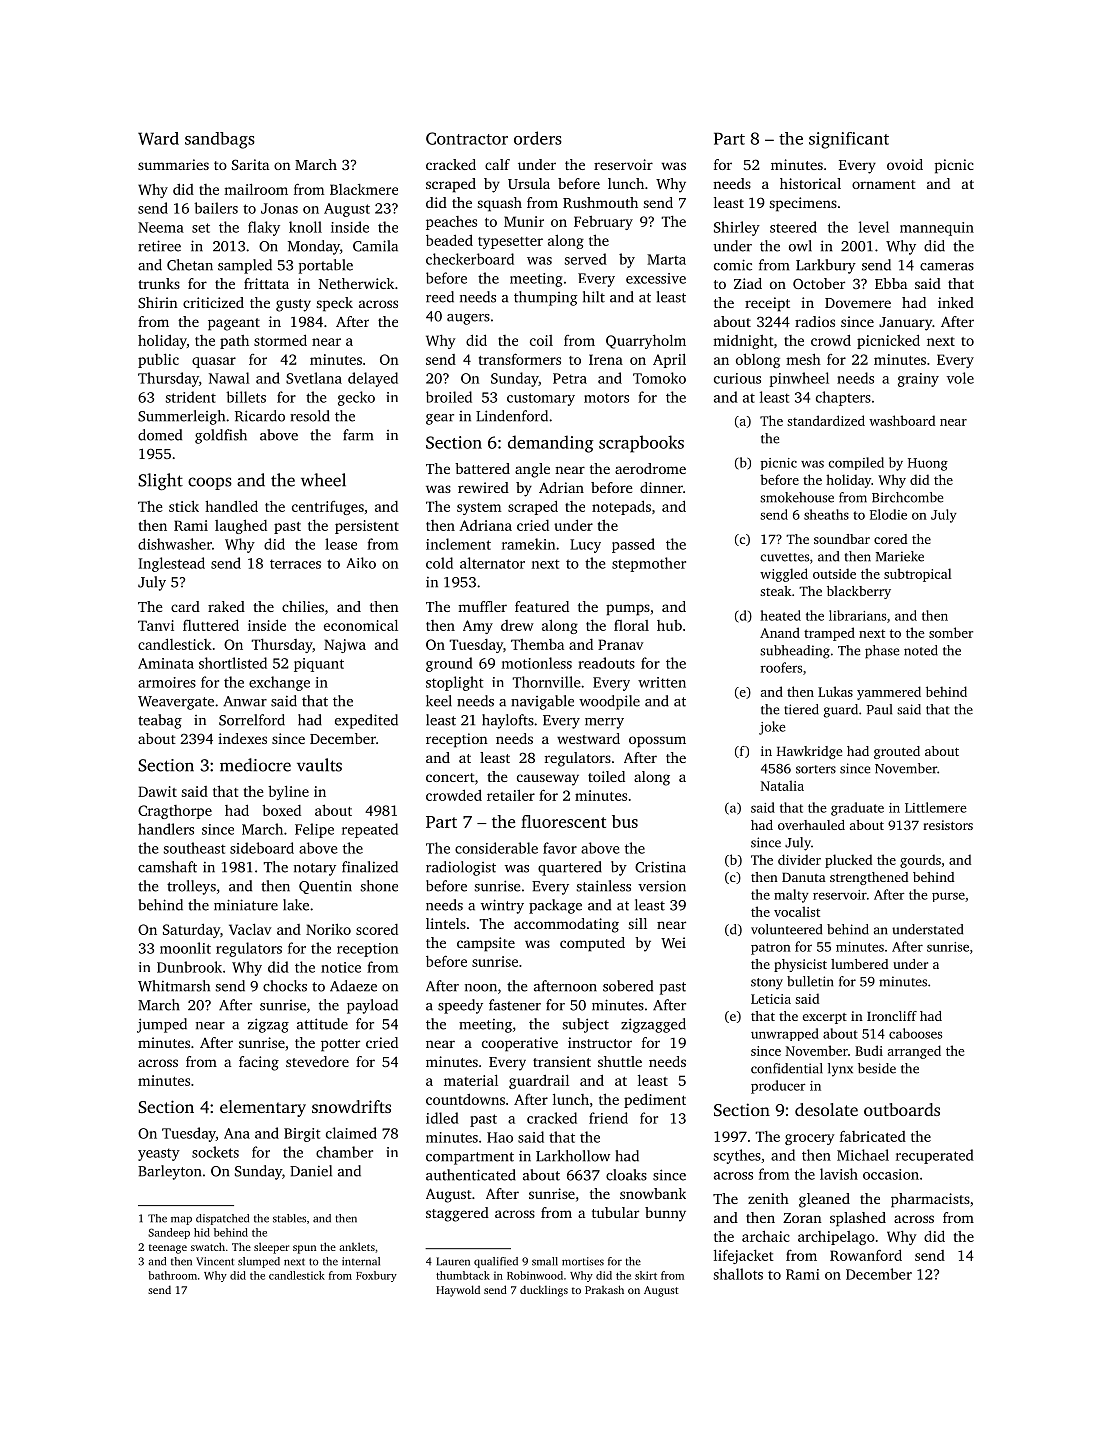 This image has height=1439, width=1112. What do you see at coordinates (175, 544) in the image?
I see `dishwasher` at bounding box center [175, 544].
